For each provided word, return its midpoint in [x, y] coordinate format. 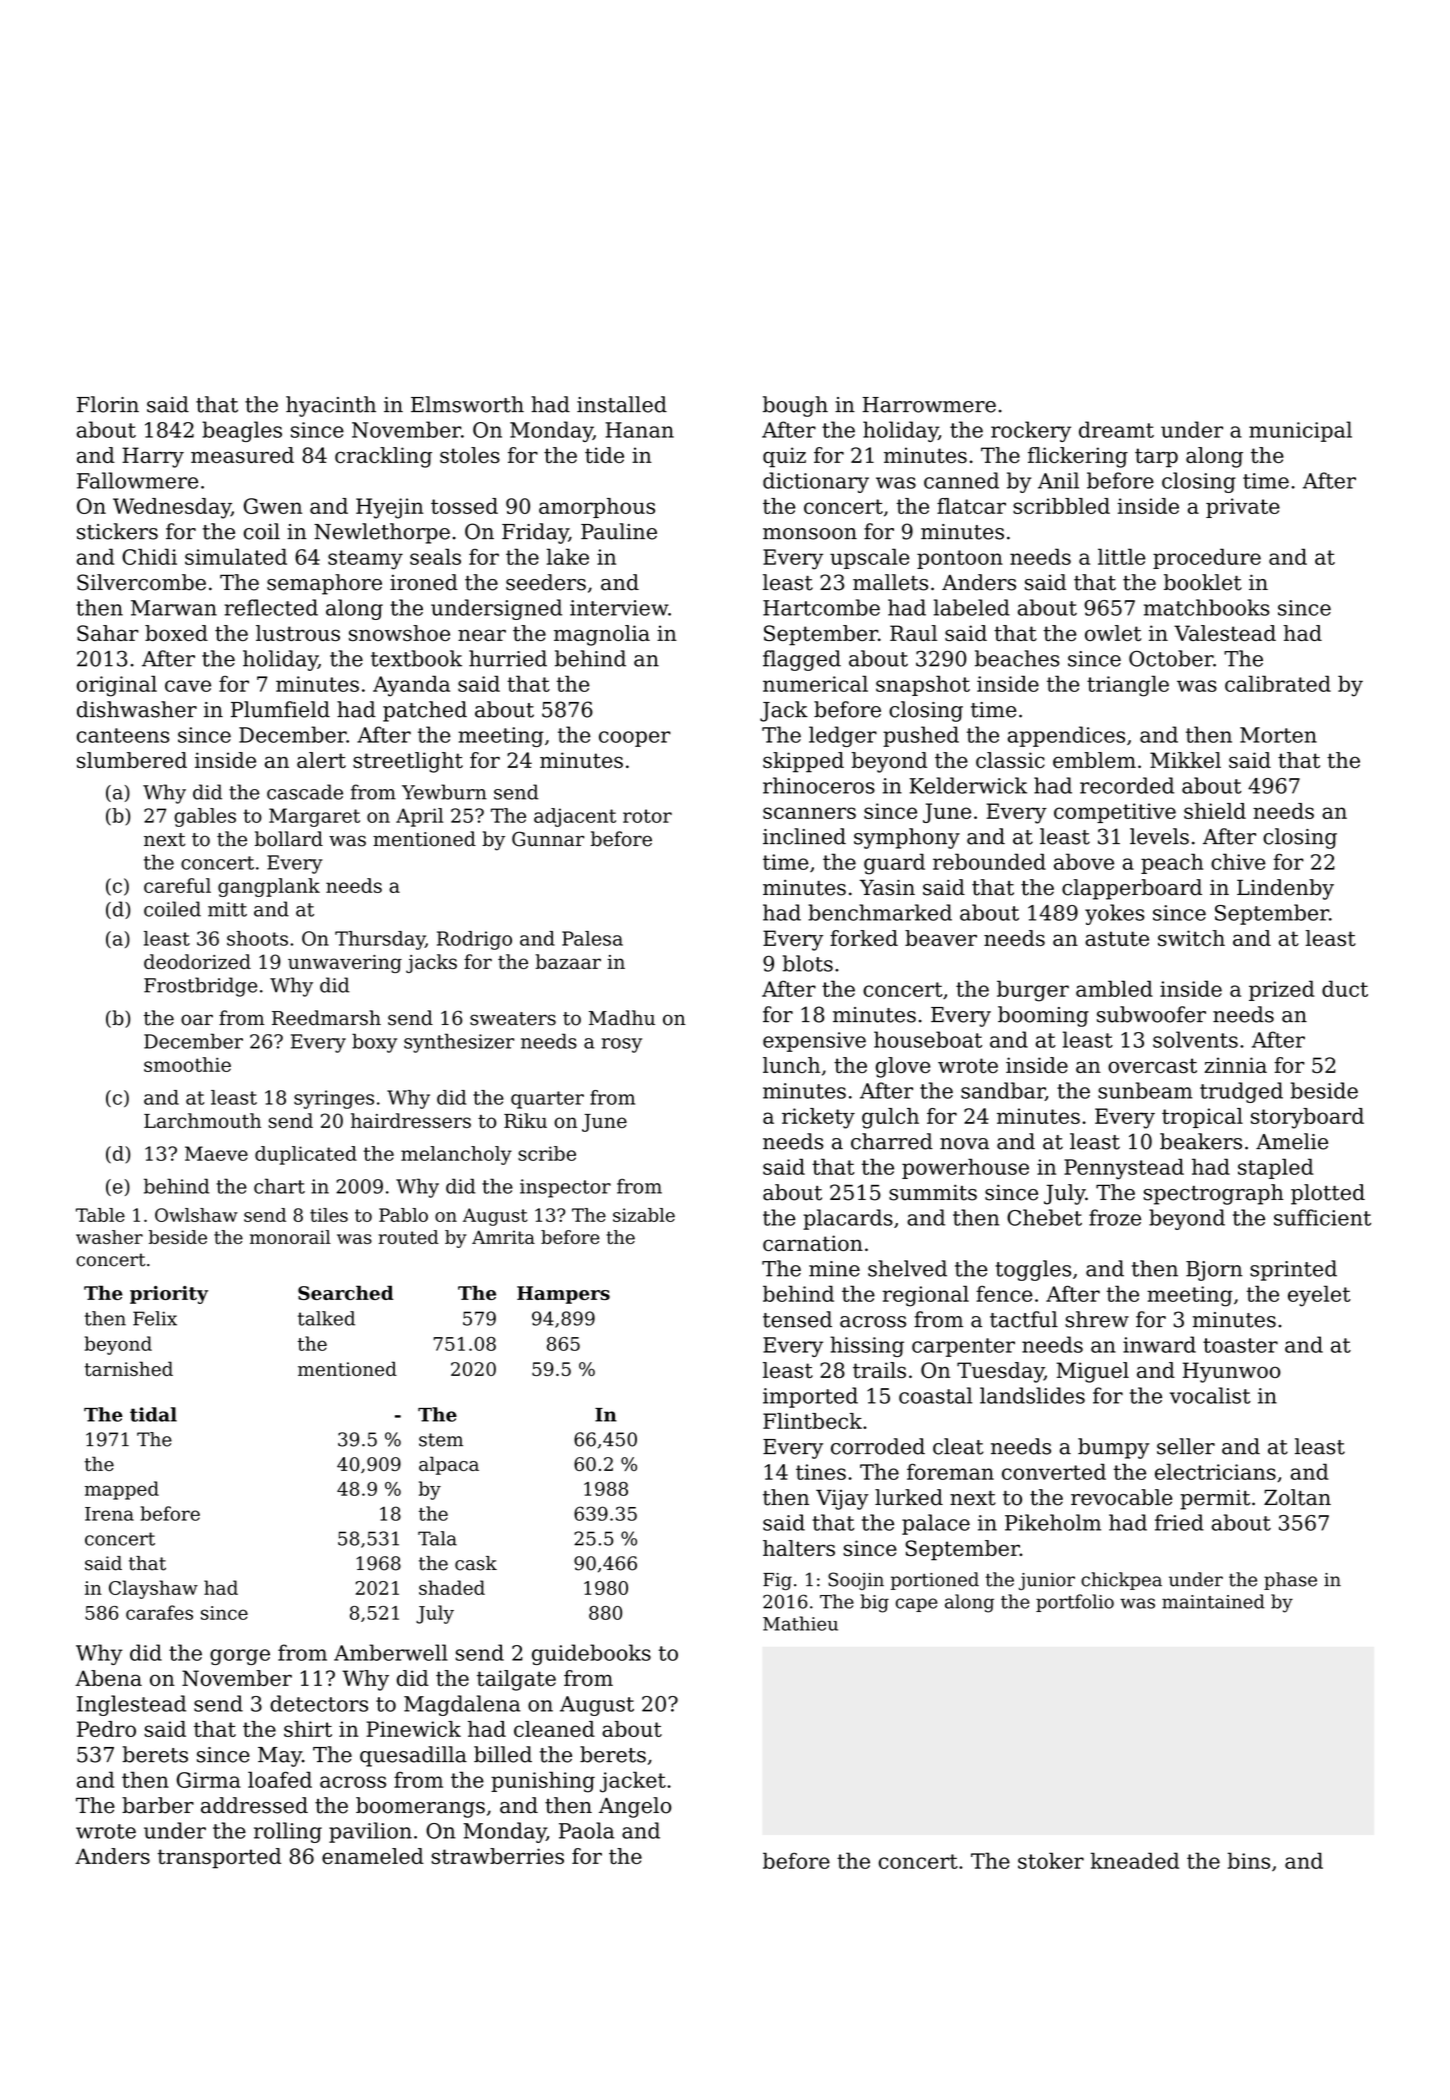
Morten [1278, 735]
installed [622, 404]
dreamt [1116, 429]
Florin [108, 404]
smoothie [187, 1064]
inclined [804, 836]
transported [219, 1858]
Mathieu [800, 1623]
